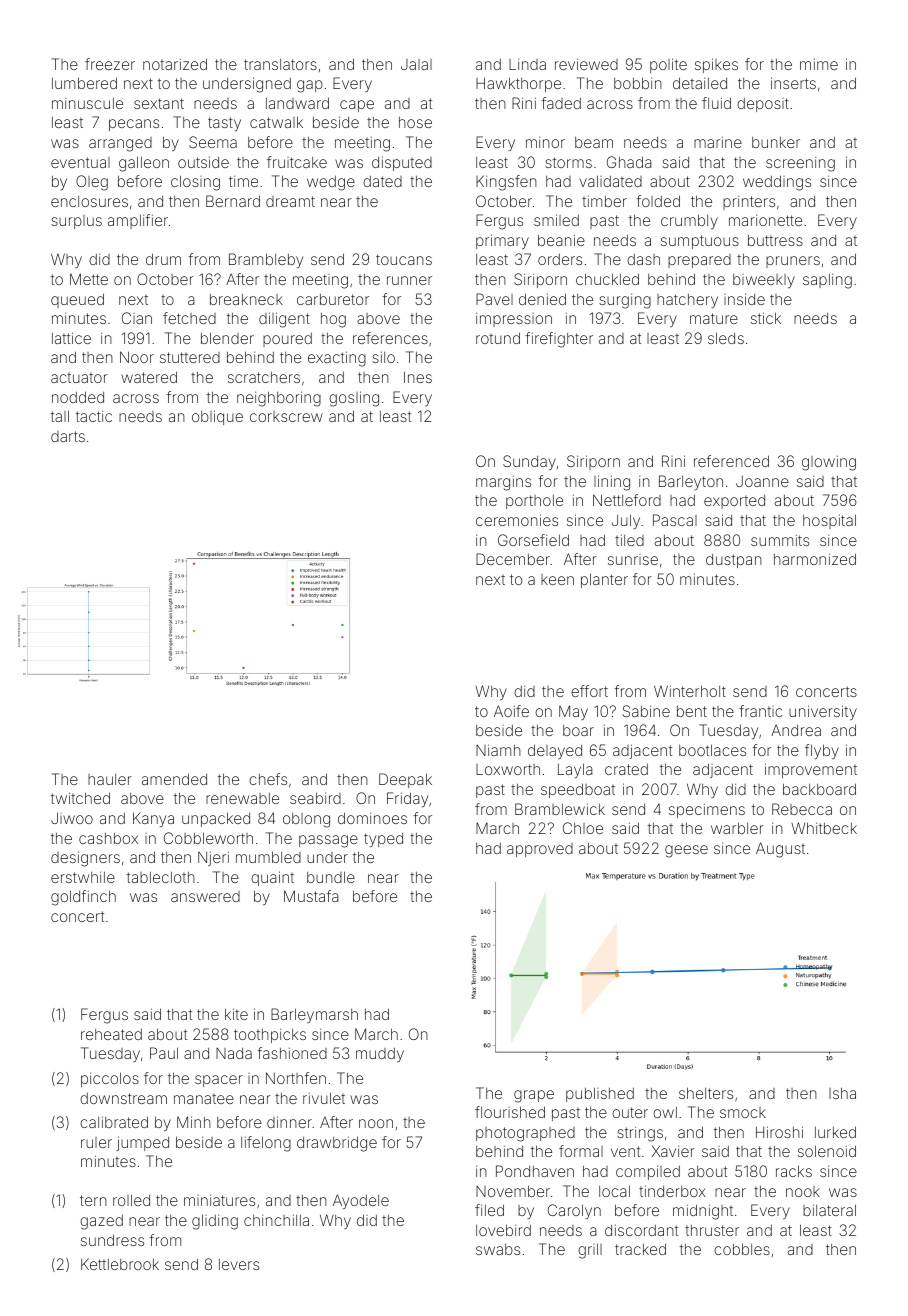  I want to click on margins, so click(503, 483).
